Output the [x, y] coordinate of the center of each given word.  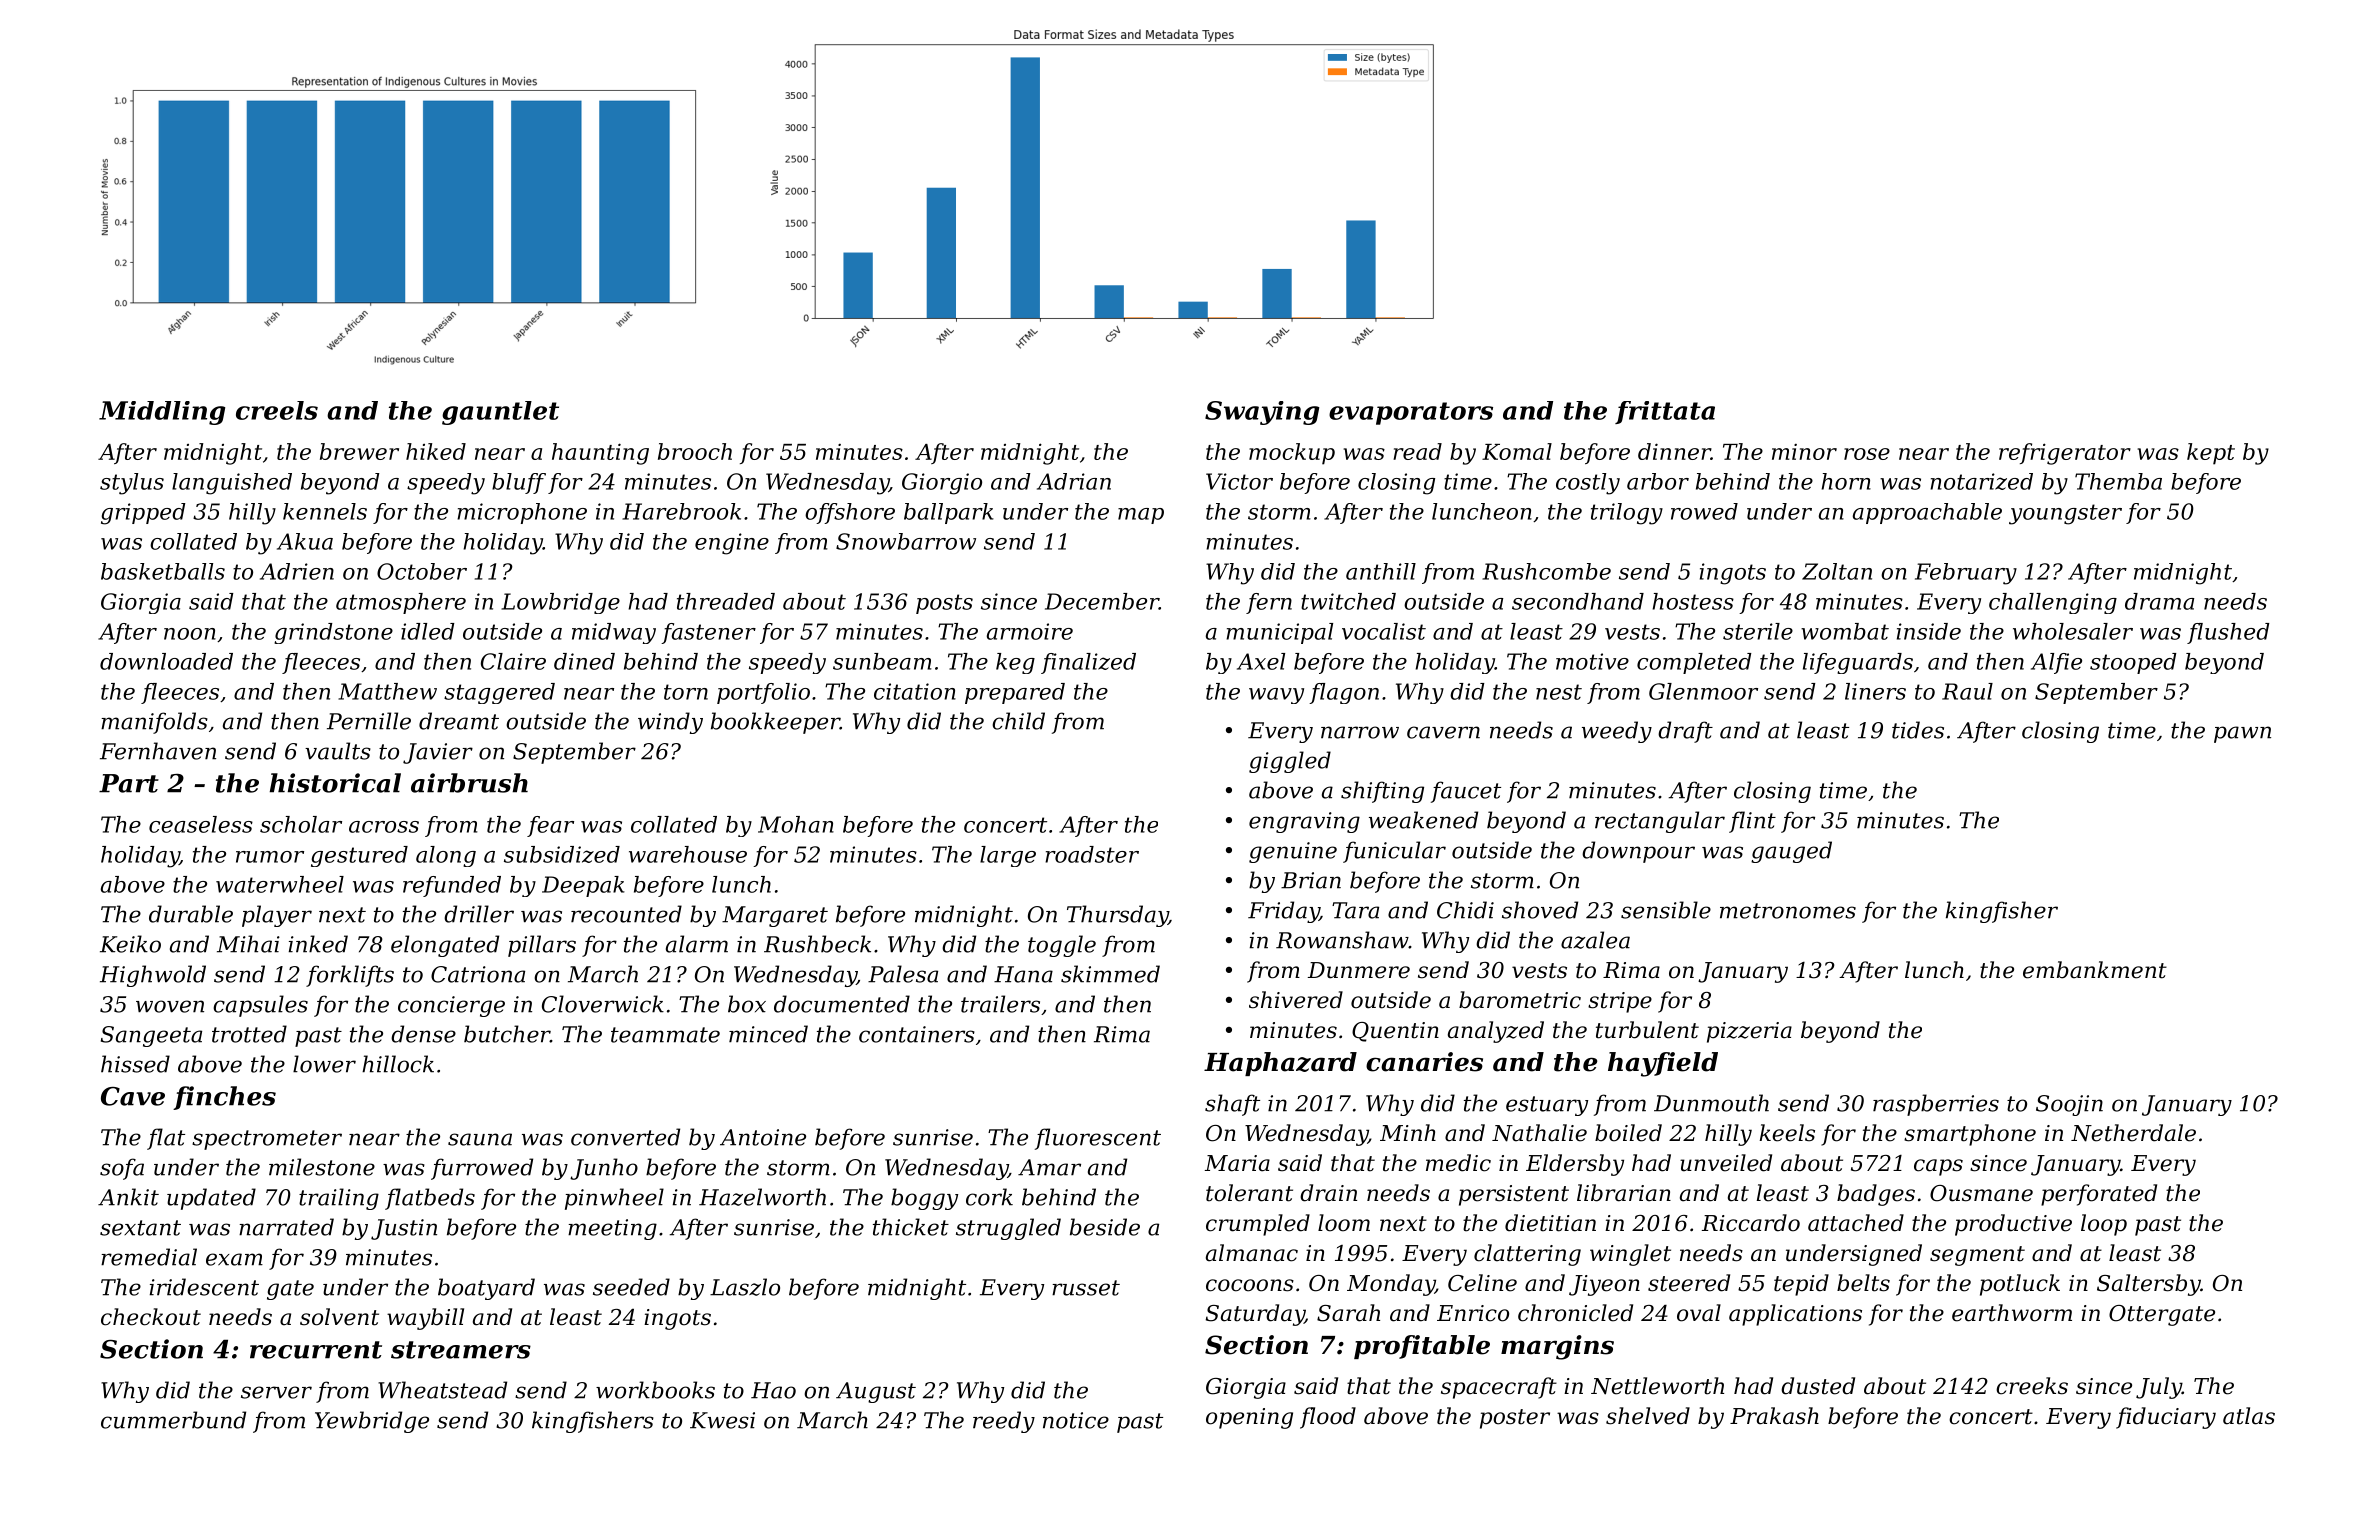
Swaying [1262, 413]
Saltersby [2149, 1285]
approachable [1927, 513]
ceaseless [201, 824]
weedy [1617, 732]
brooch [695, 451]
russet [1086, 1288]
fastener [708, 633]
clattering [1527, 1255]
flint [1752, 822]
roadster [1092, 854]
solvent [339, 1317]
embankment [2095, 970]
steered [1689, 1283]
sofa [122, 1169]
